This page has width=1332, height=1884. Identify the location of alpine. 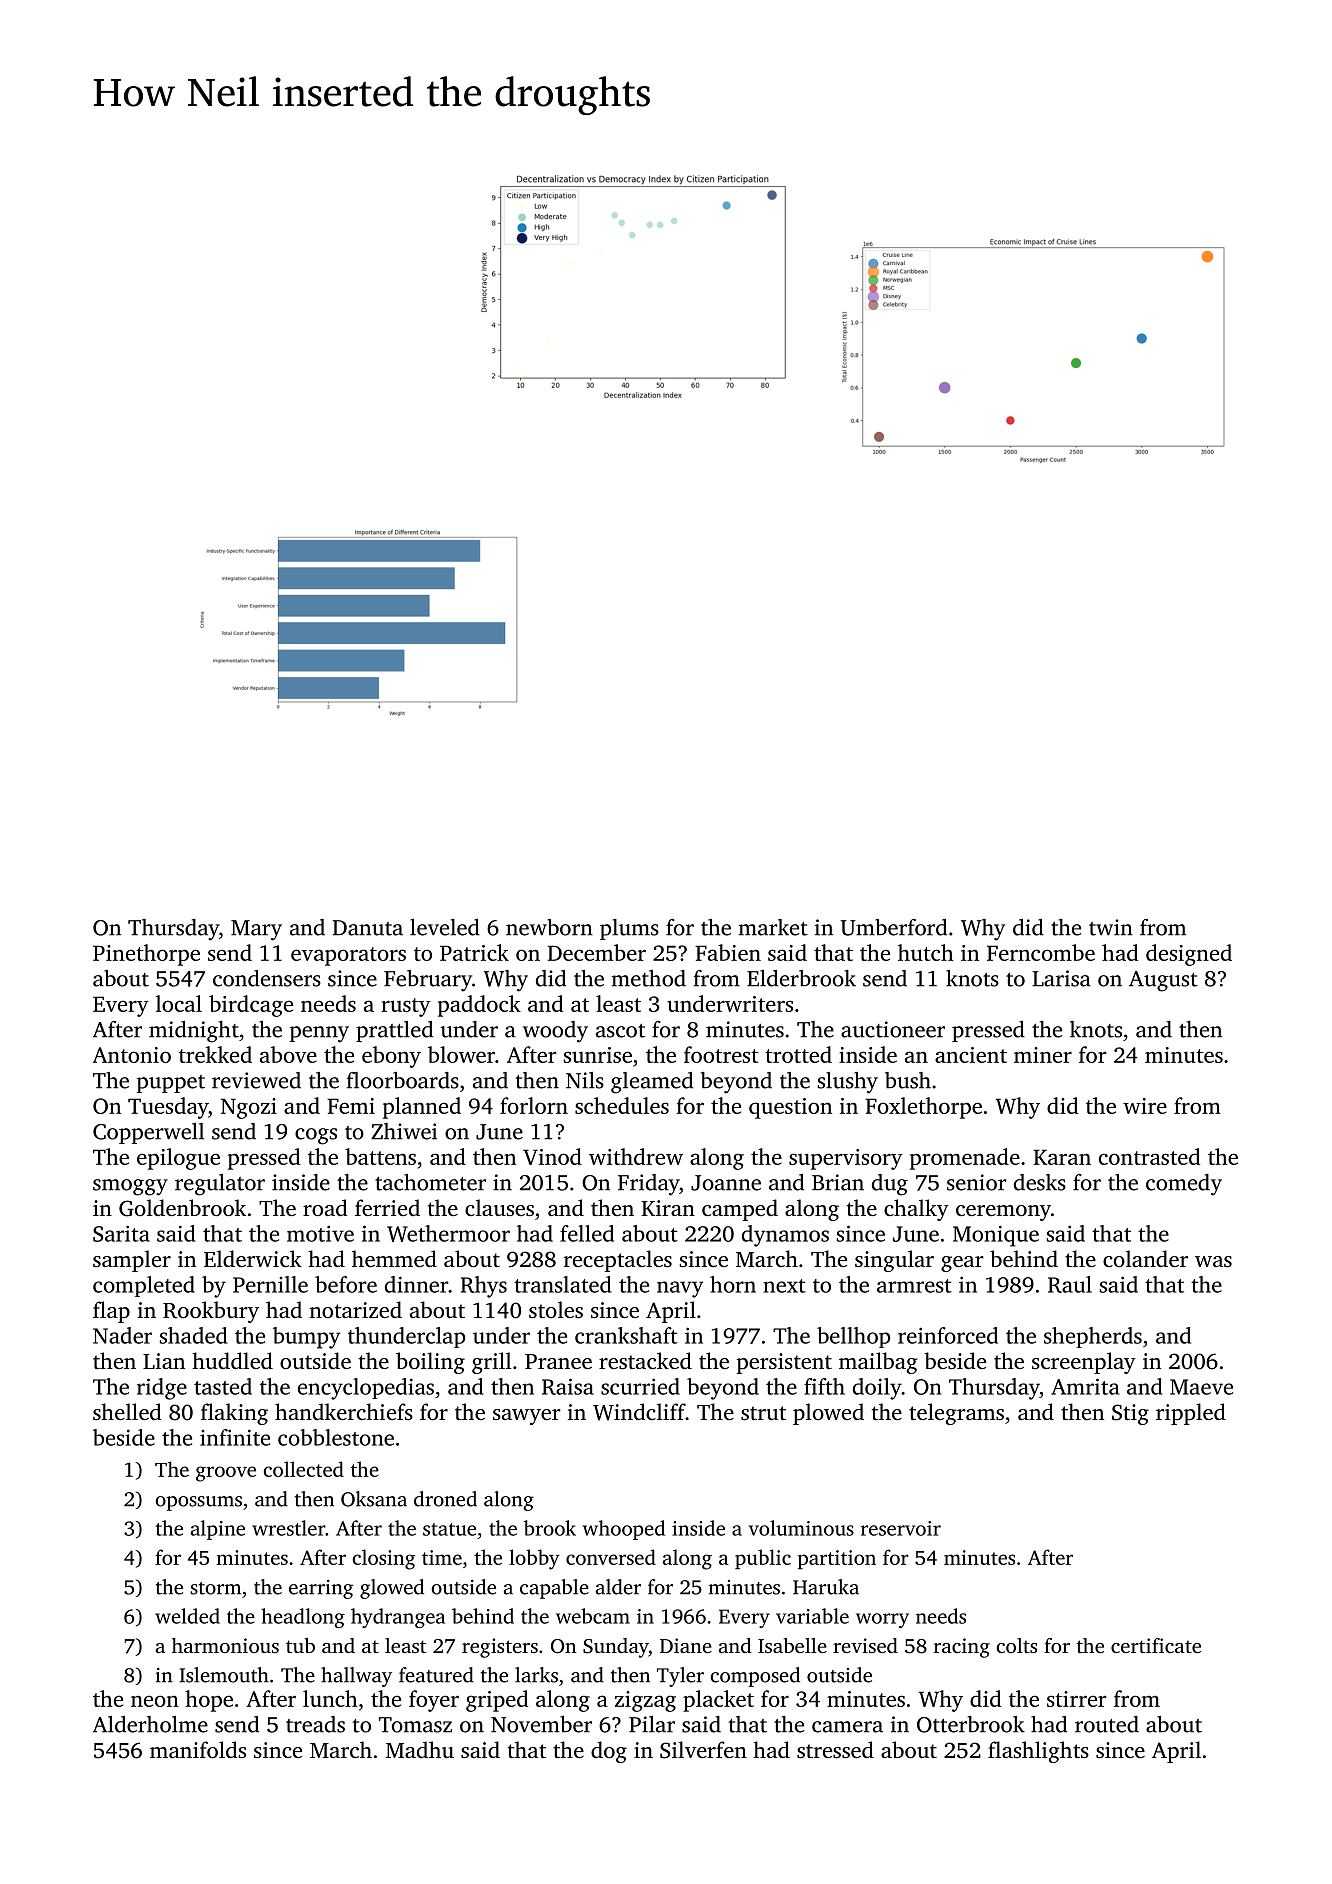
(218, 1530).
